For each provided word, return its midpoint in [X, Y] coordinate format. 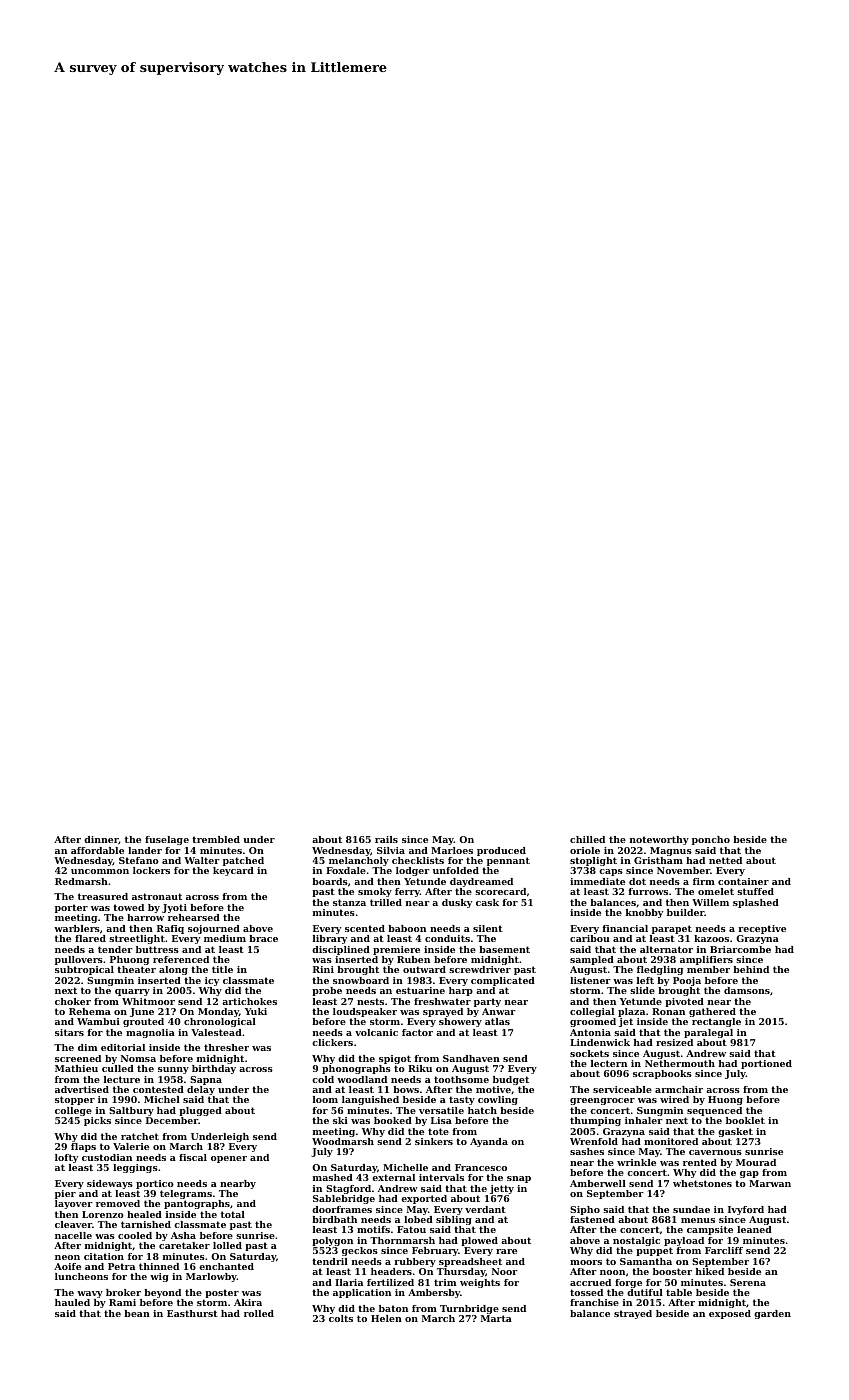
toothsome [461, 1079]
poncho [711, 840]
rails [386, 839]
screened [78, 1058]
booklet [745, 1120]
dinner [101, 840]
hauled [72, 1302]
